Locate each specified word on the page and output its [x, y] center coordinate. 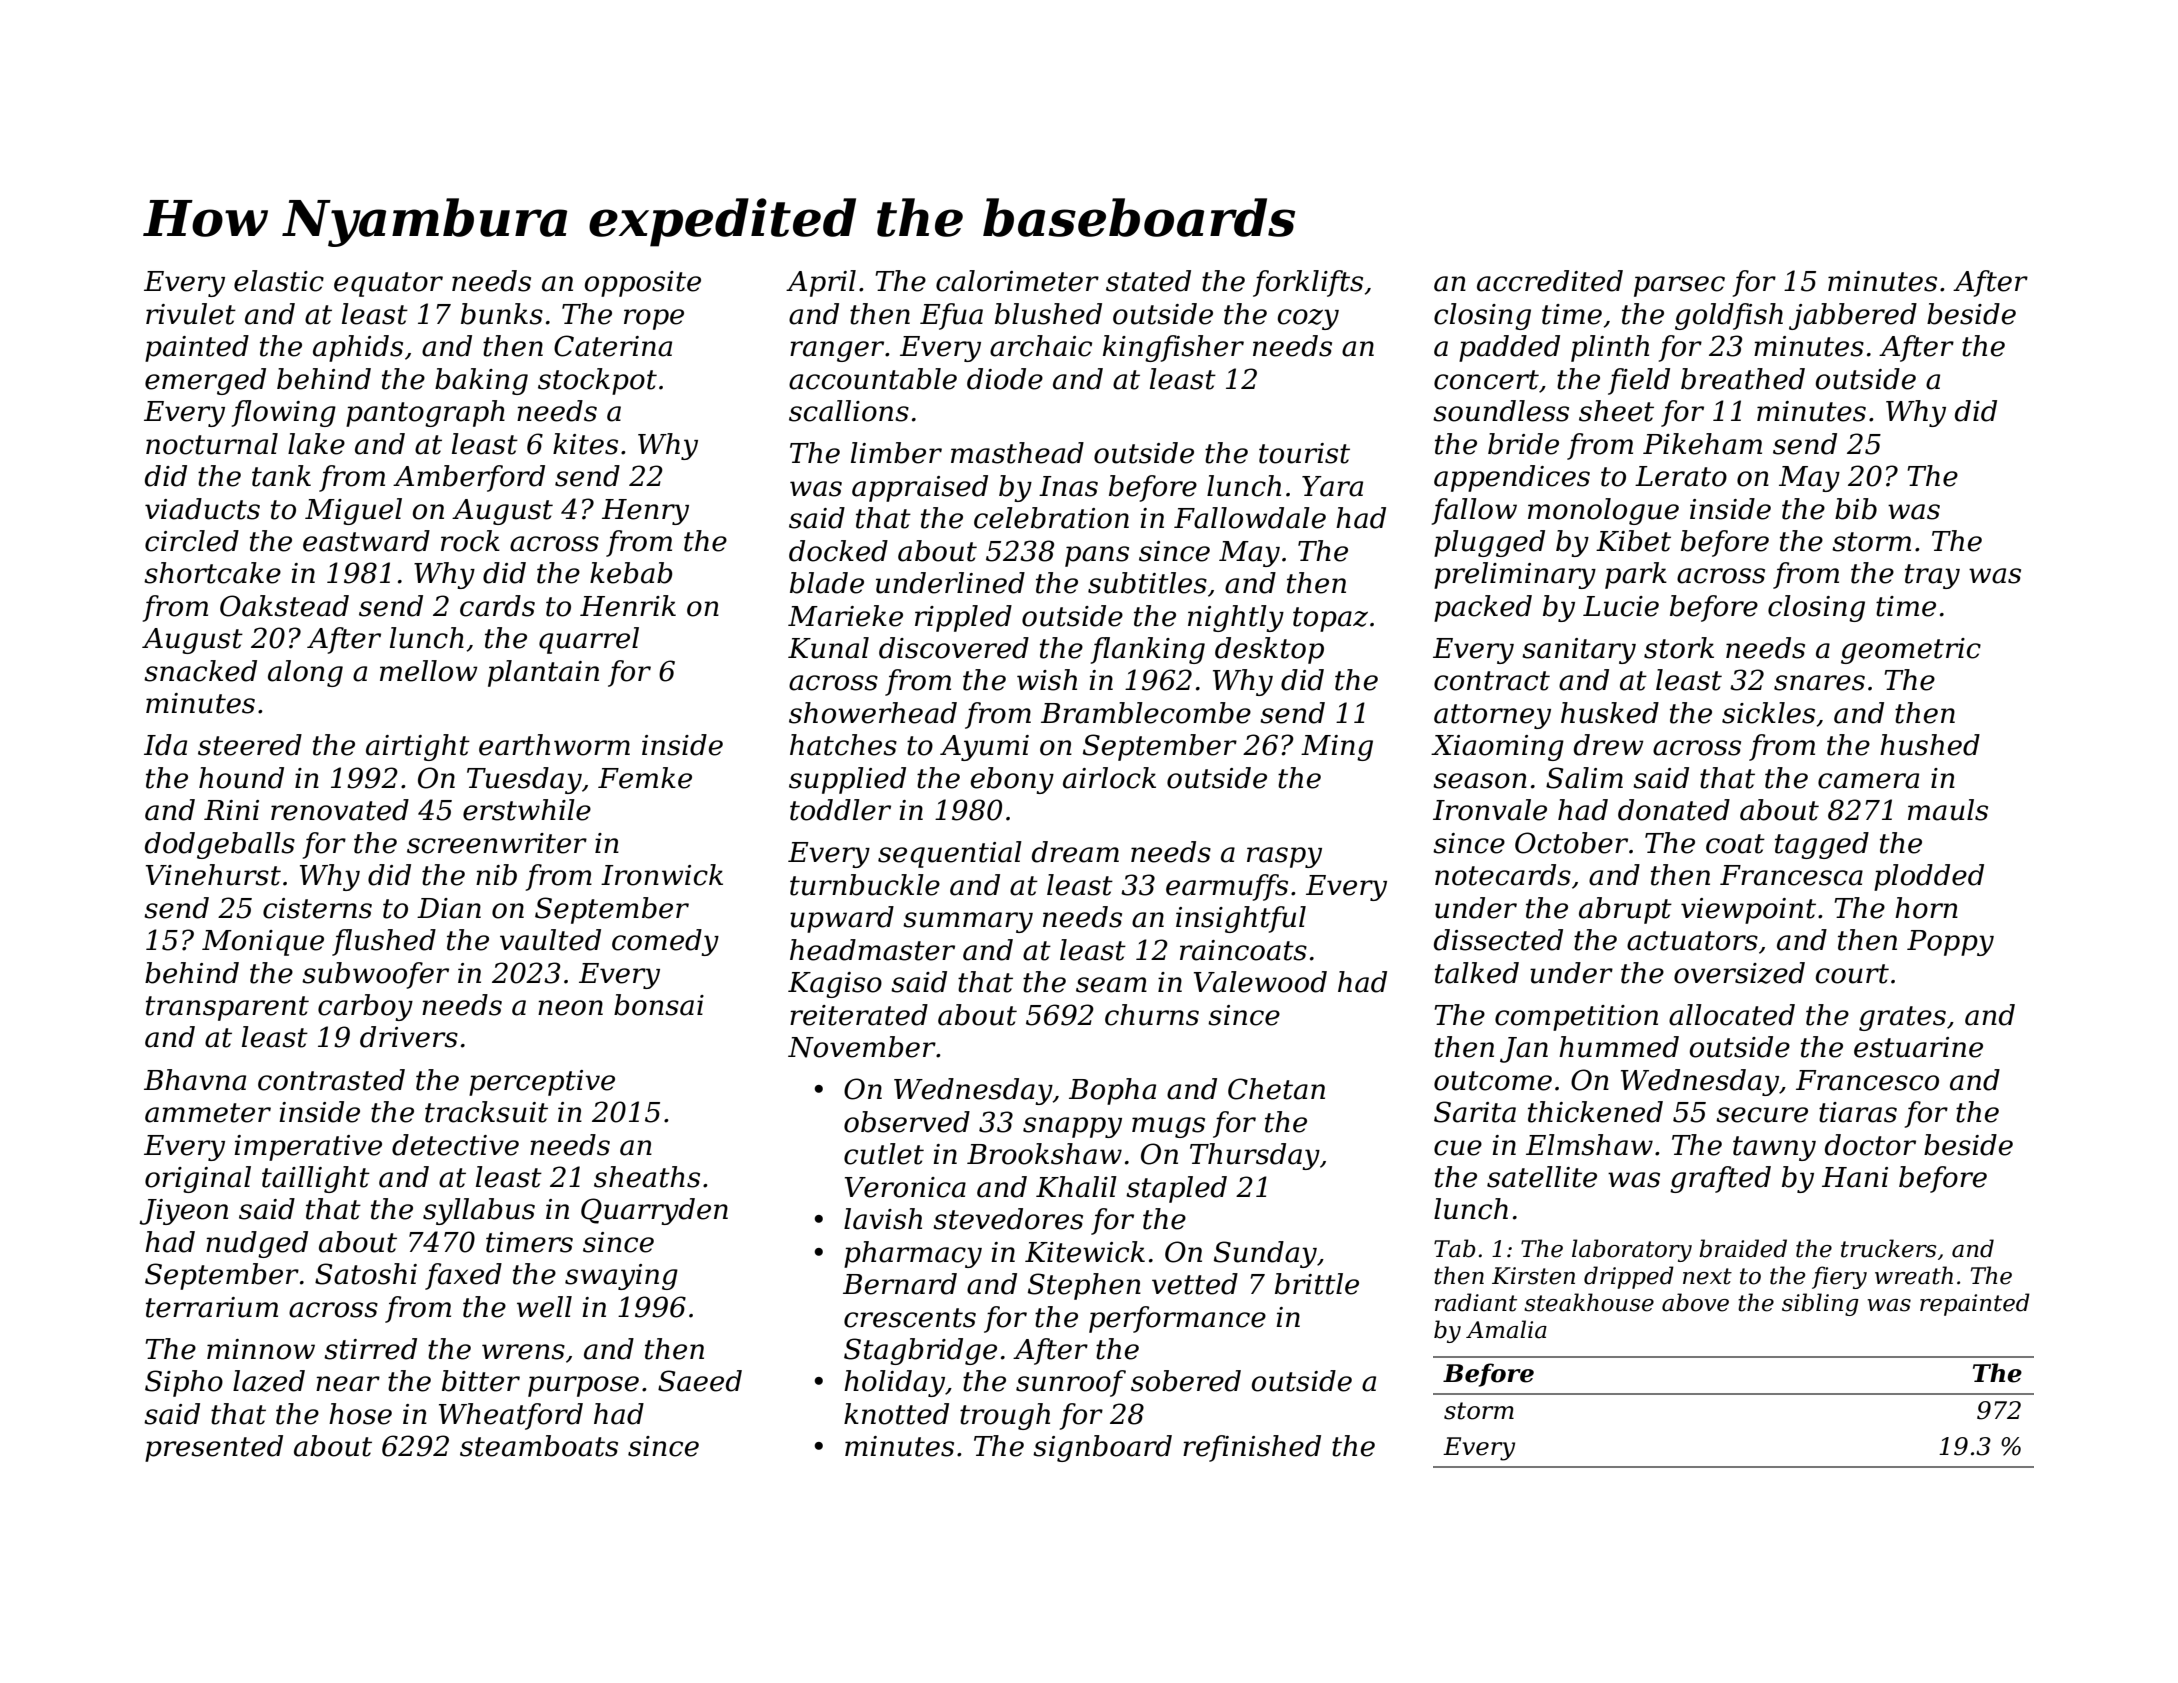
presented [214, 1448]
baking [481, 381]
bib [1856, 509]
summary [968, 922]
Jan [1524, 1050]
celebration [1051, 518]
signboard [1102, 1448]
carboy [365, 1007]
